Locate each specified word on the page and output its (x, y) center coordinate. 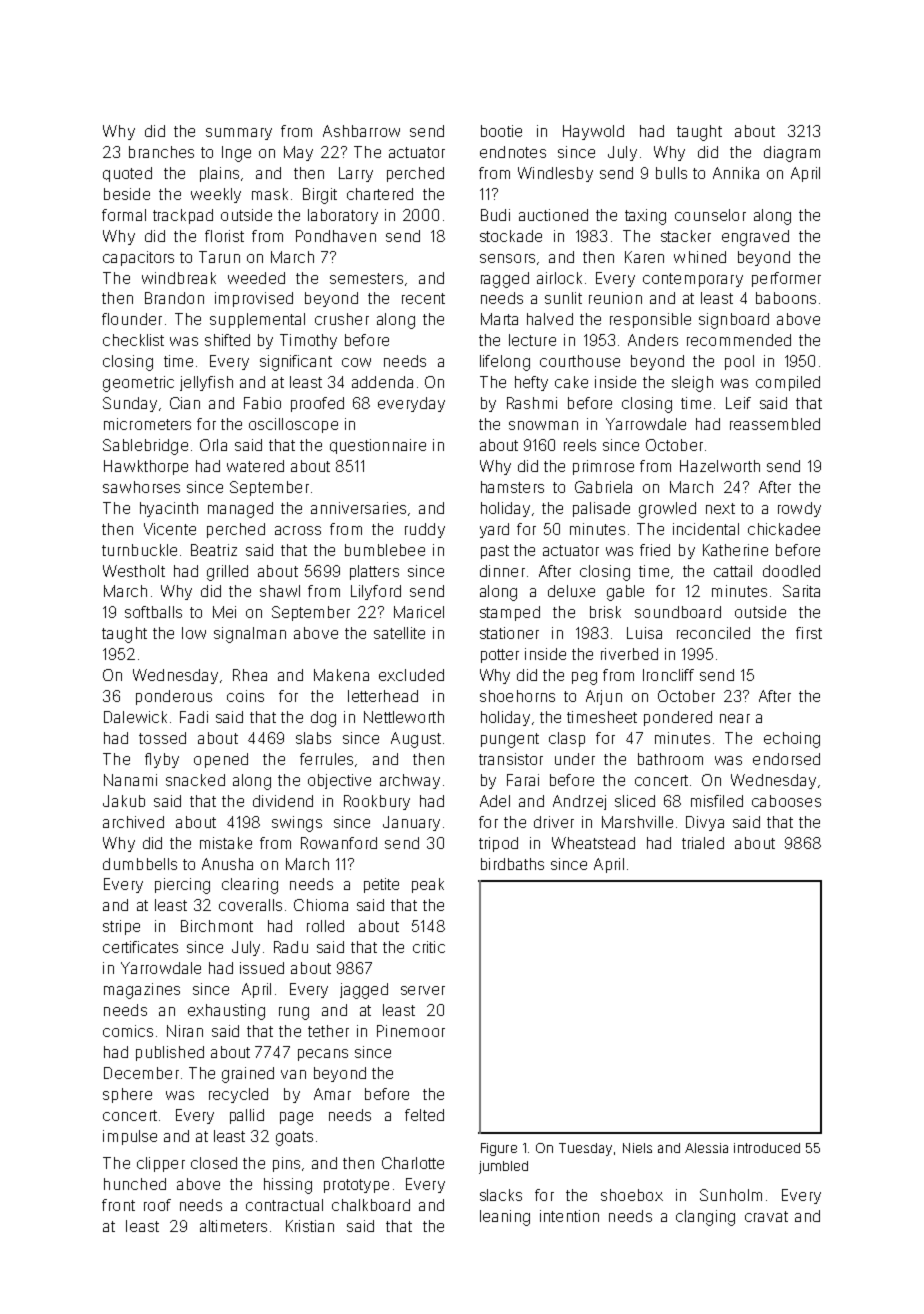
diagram (792, 154)
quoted (127, 174)
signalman (250, 635)
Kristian (310, 1226)
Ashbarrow (361, 131)
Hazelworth (720, 466)
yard (494, 530)
